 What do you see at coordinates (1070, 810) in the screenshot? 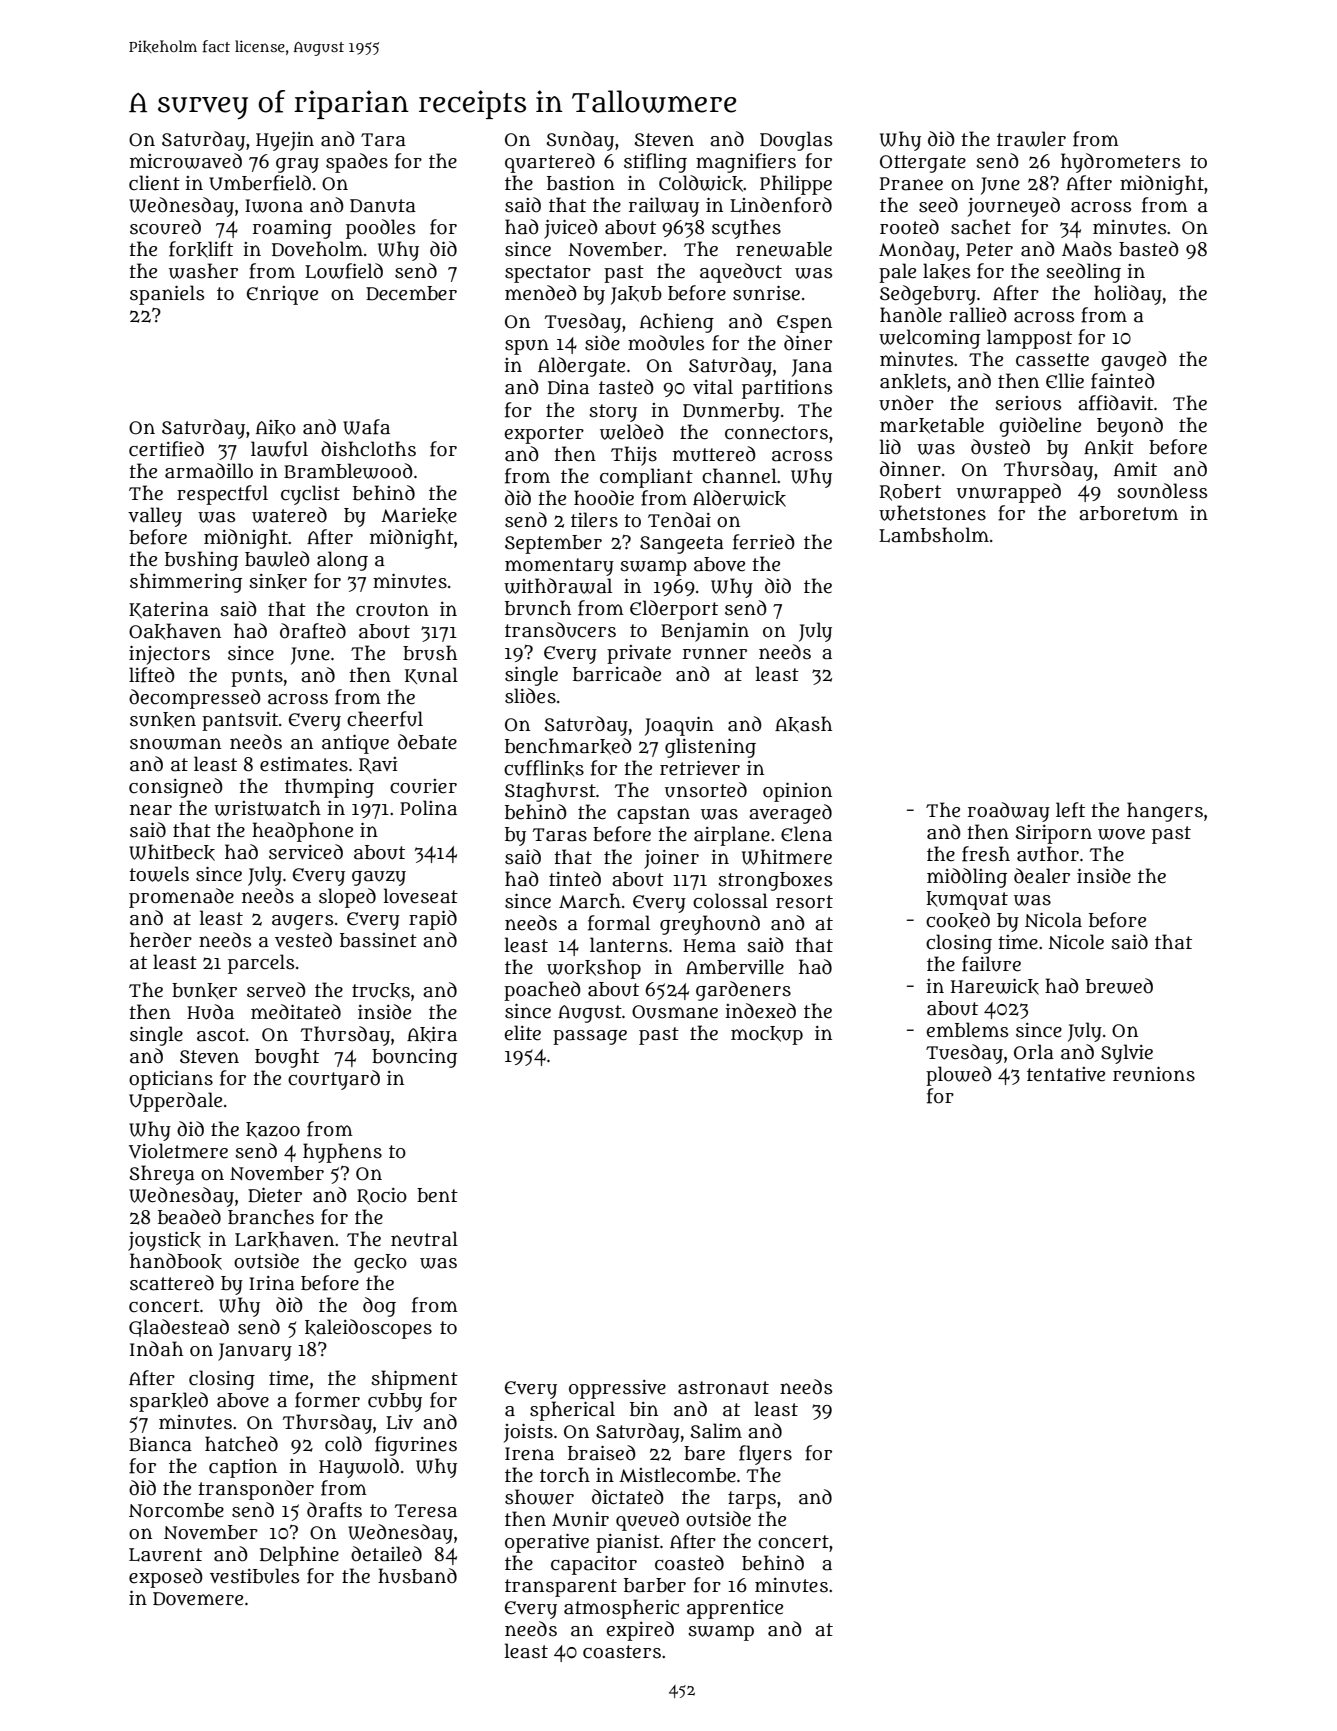
I see `left` at bounding box center [1070, 810].
